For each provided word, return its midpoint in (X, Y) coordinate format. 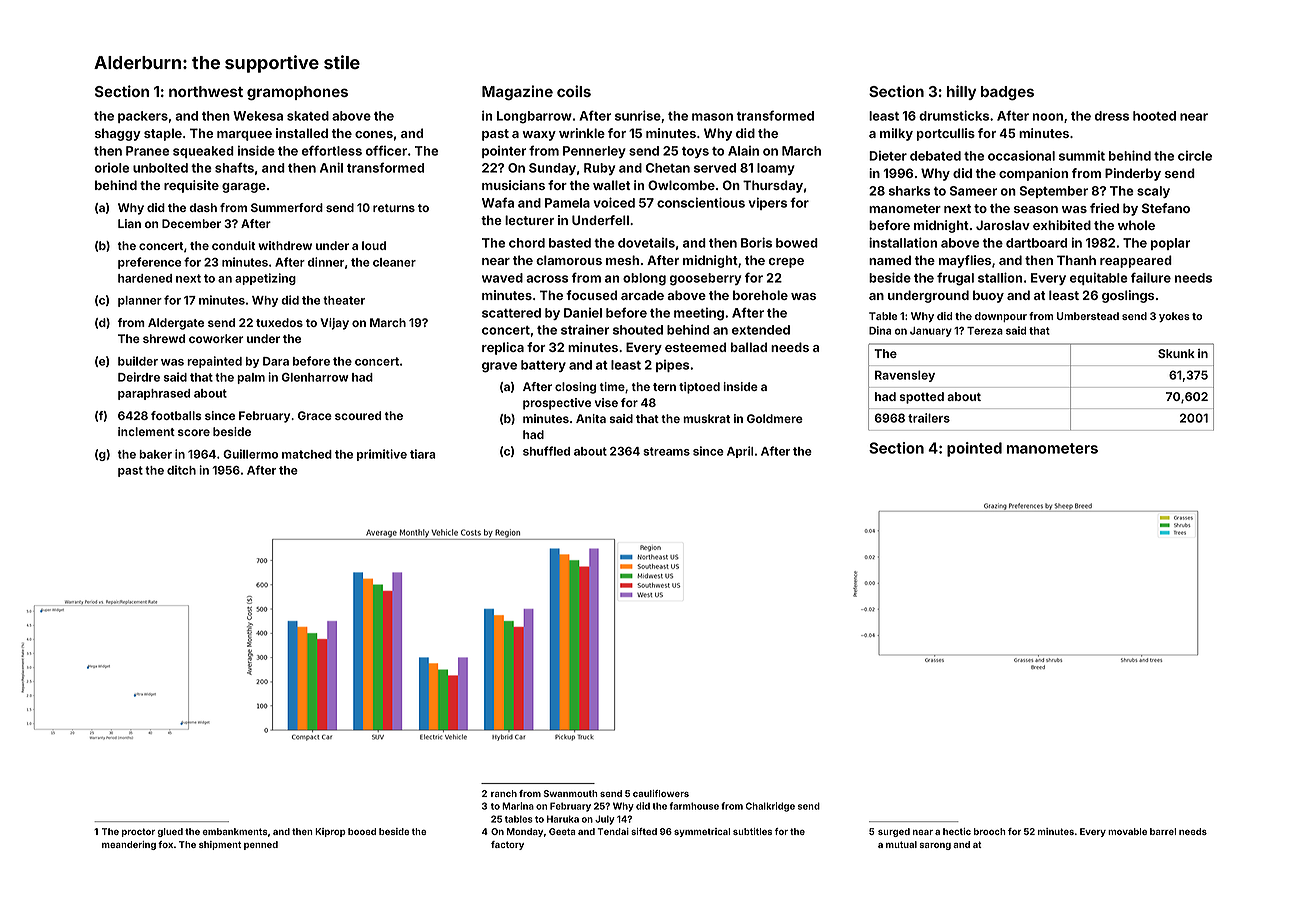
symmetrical (702, 832)
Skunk (1176, 353)
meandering (129, 845)
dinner (326, 262)
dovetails (646, 243)
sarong (935, 846)
